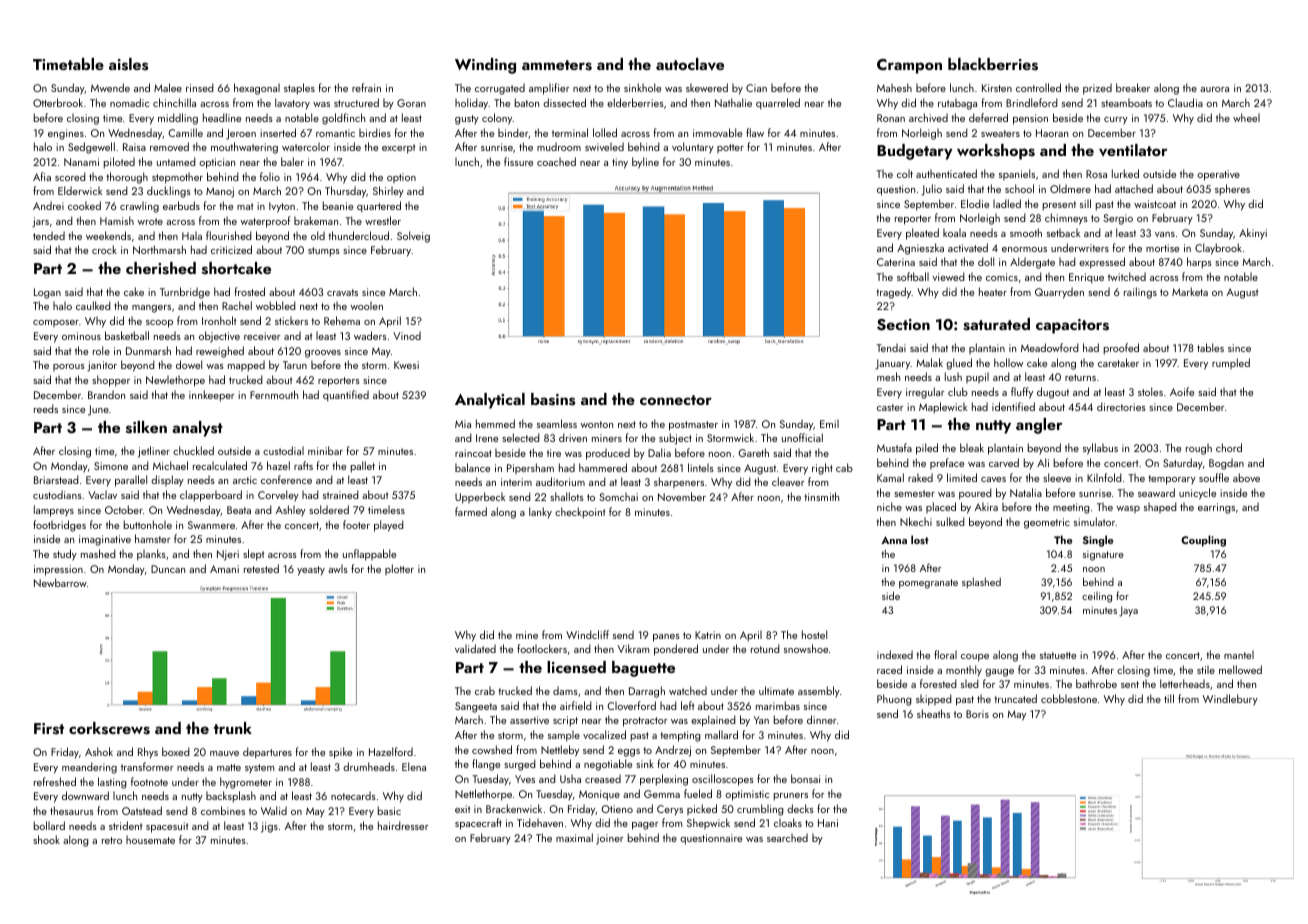 This document has width=1308, height=924. Describe the element at coordinates (693, 426) in the document. I see `postmaster` at that location.
